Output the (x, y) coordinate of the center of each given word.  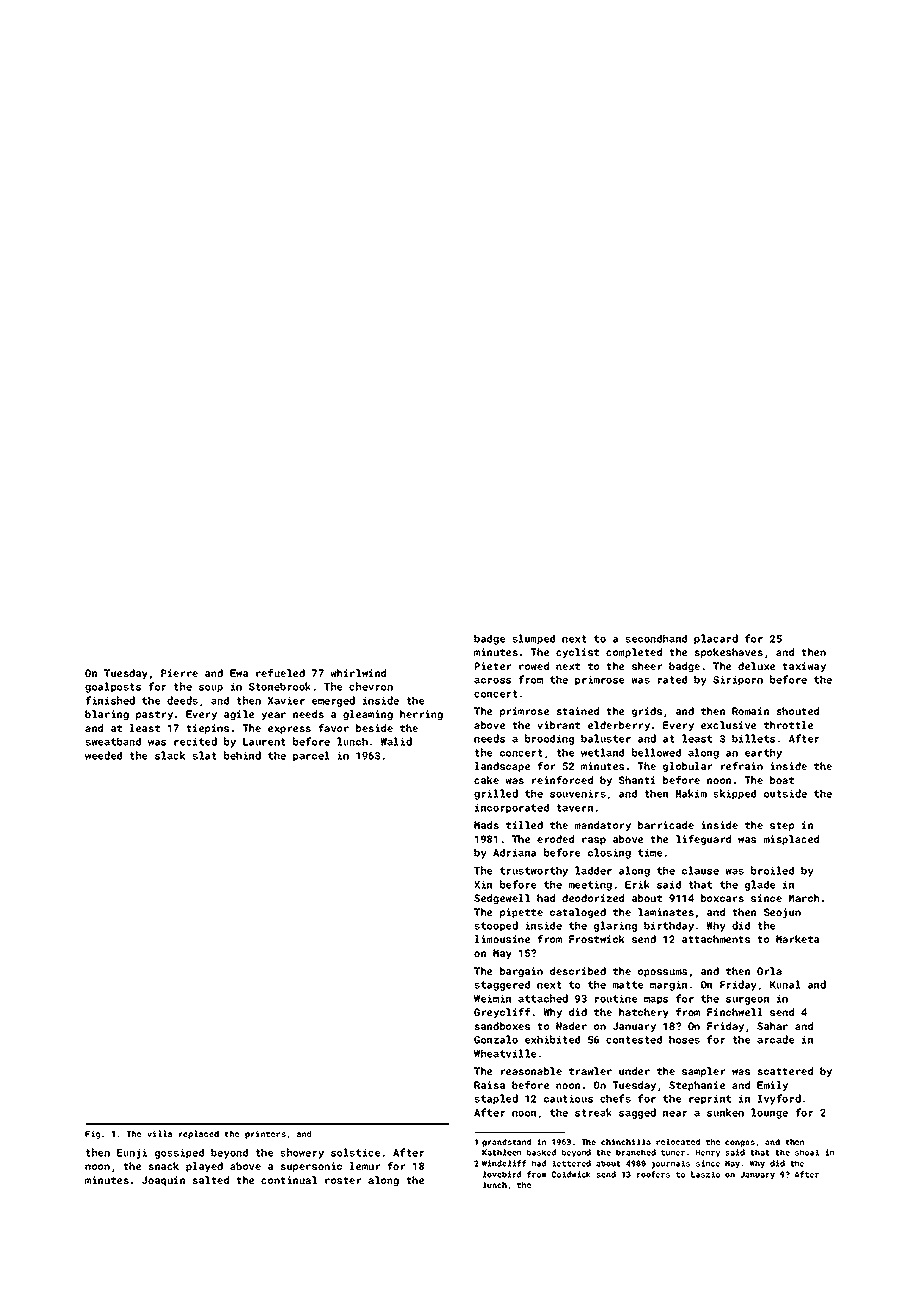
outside (785, 793)
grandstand (506, 1143)
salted (210, 1180)
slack (170, 755)
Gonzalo (496, 1039)
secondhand (656, 638)
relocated (678, 1142)
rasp (594, 841)
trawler (590, 1071)
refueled (280, 673)
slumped (533, 639)
